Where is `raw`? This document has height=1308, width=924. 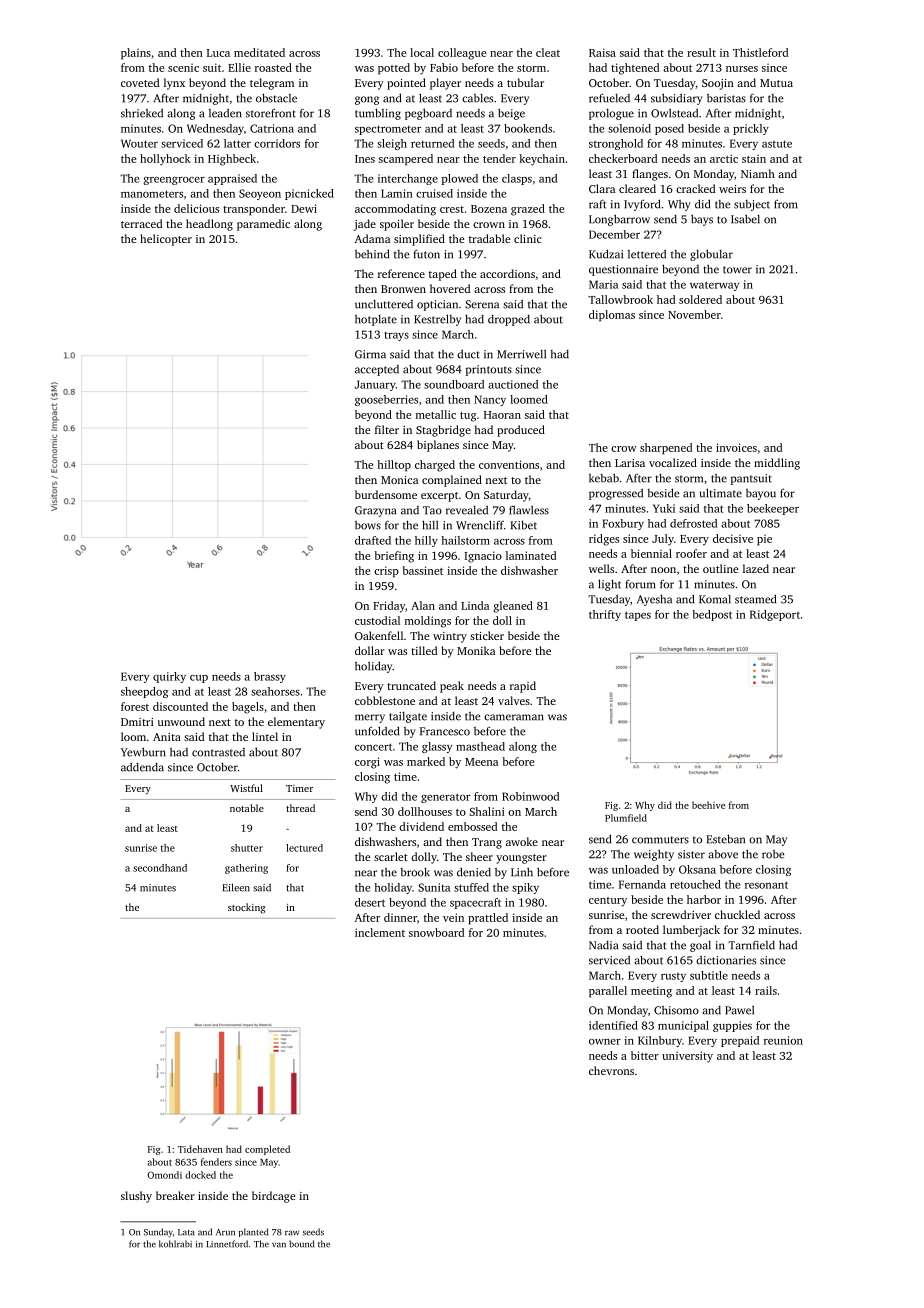 raw is located at coordinates (292, 1233).
